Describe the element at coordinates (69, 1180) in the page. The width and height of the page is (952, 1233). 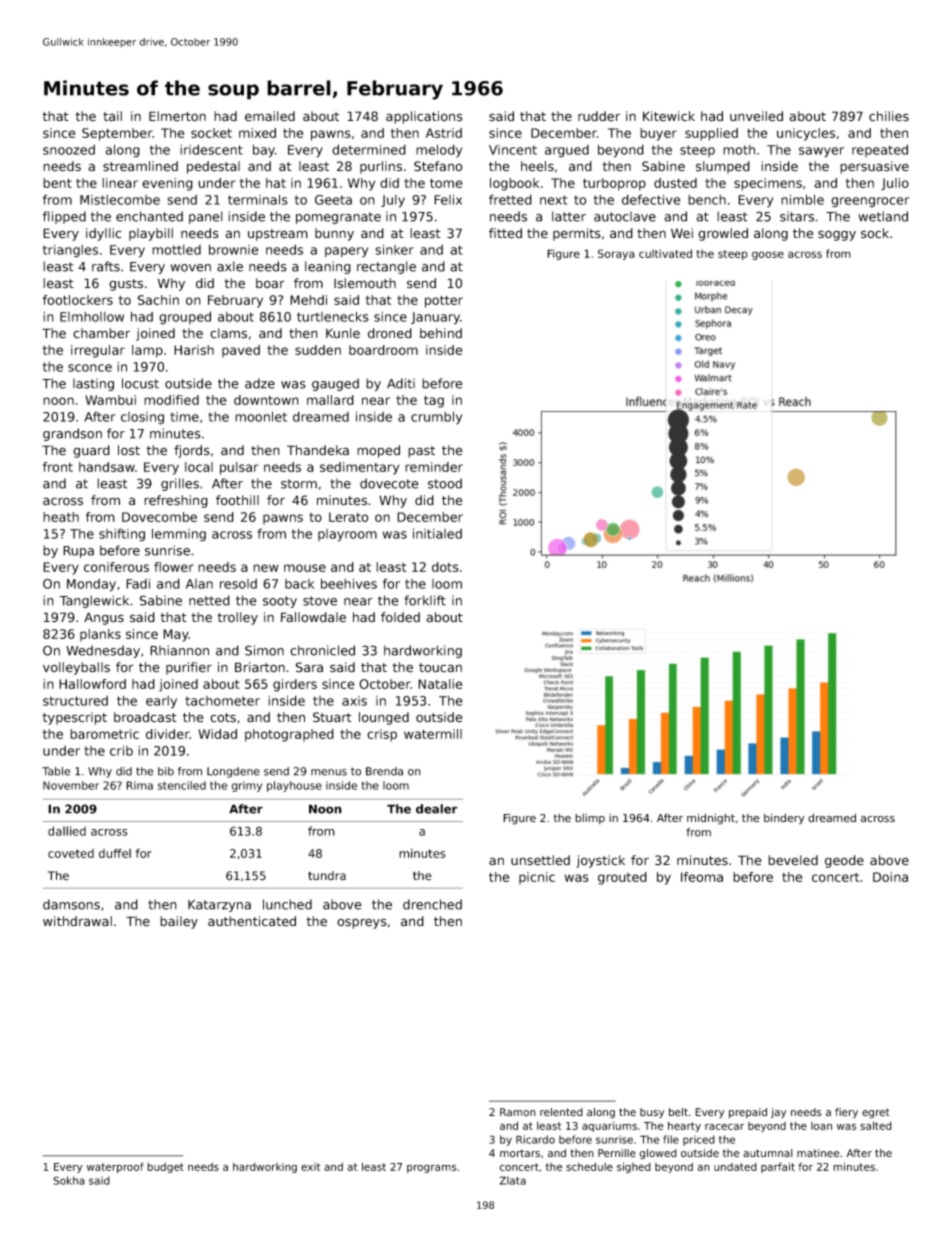
I see `Sokha` at that location.
